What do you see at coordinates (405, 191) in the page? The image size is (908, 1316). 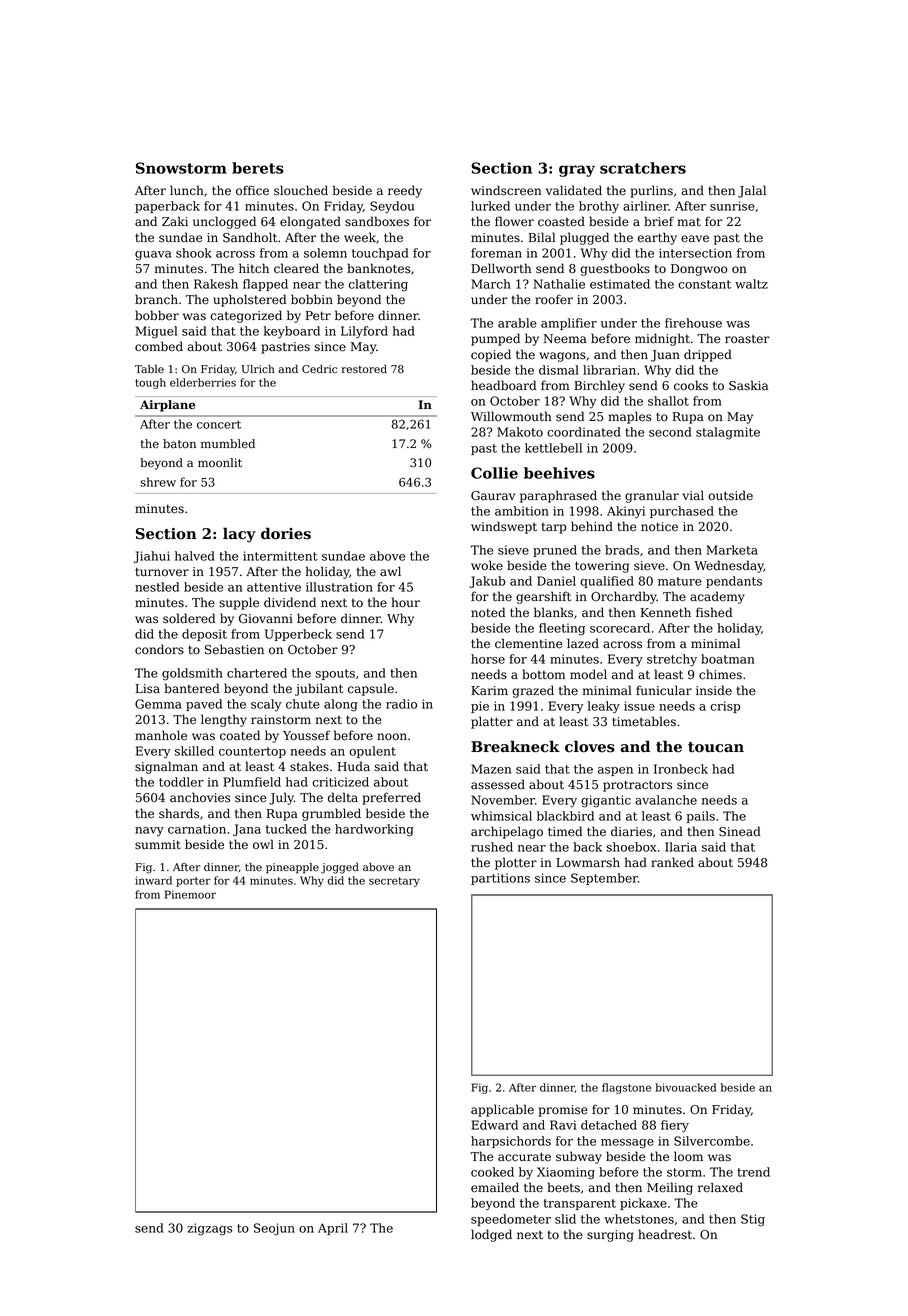 I see `reedy` at bounding box center [405, 191].
